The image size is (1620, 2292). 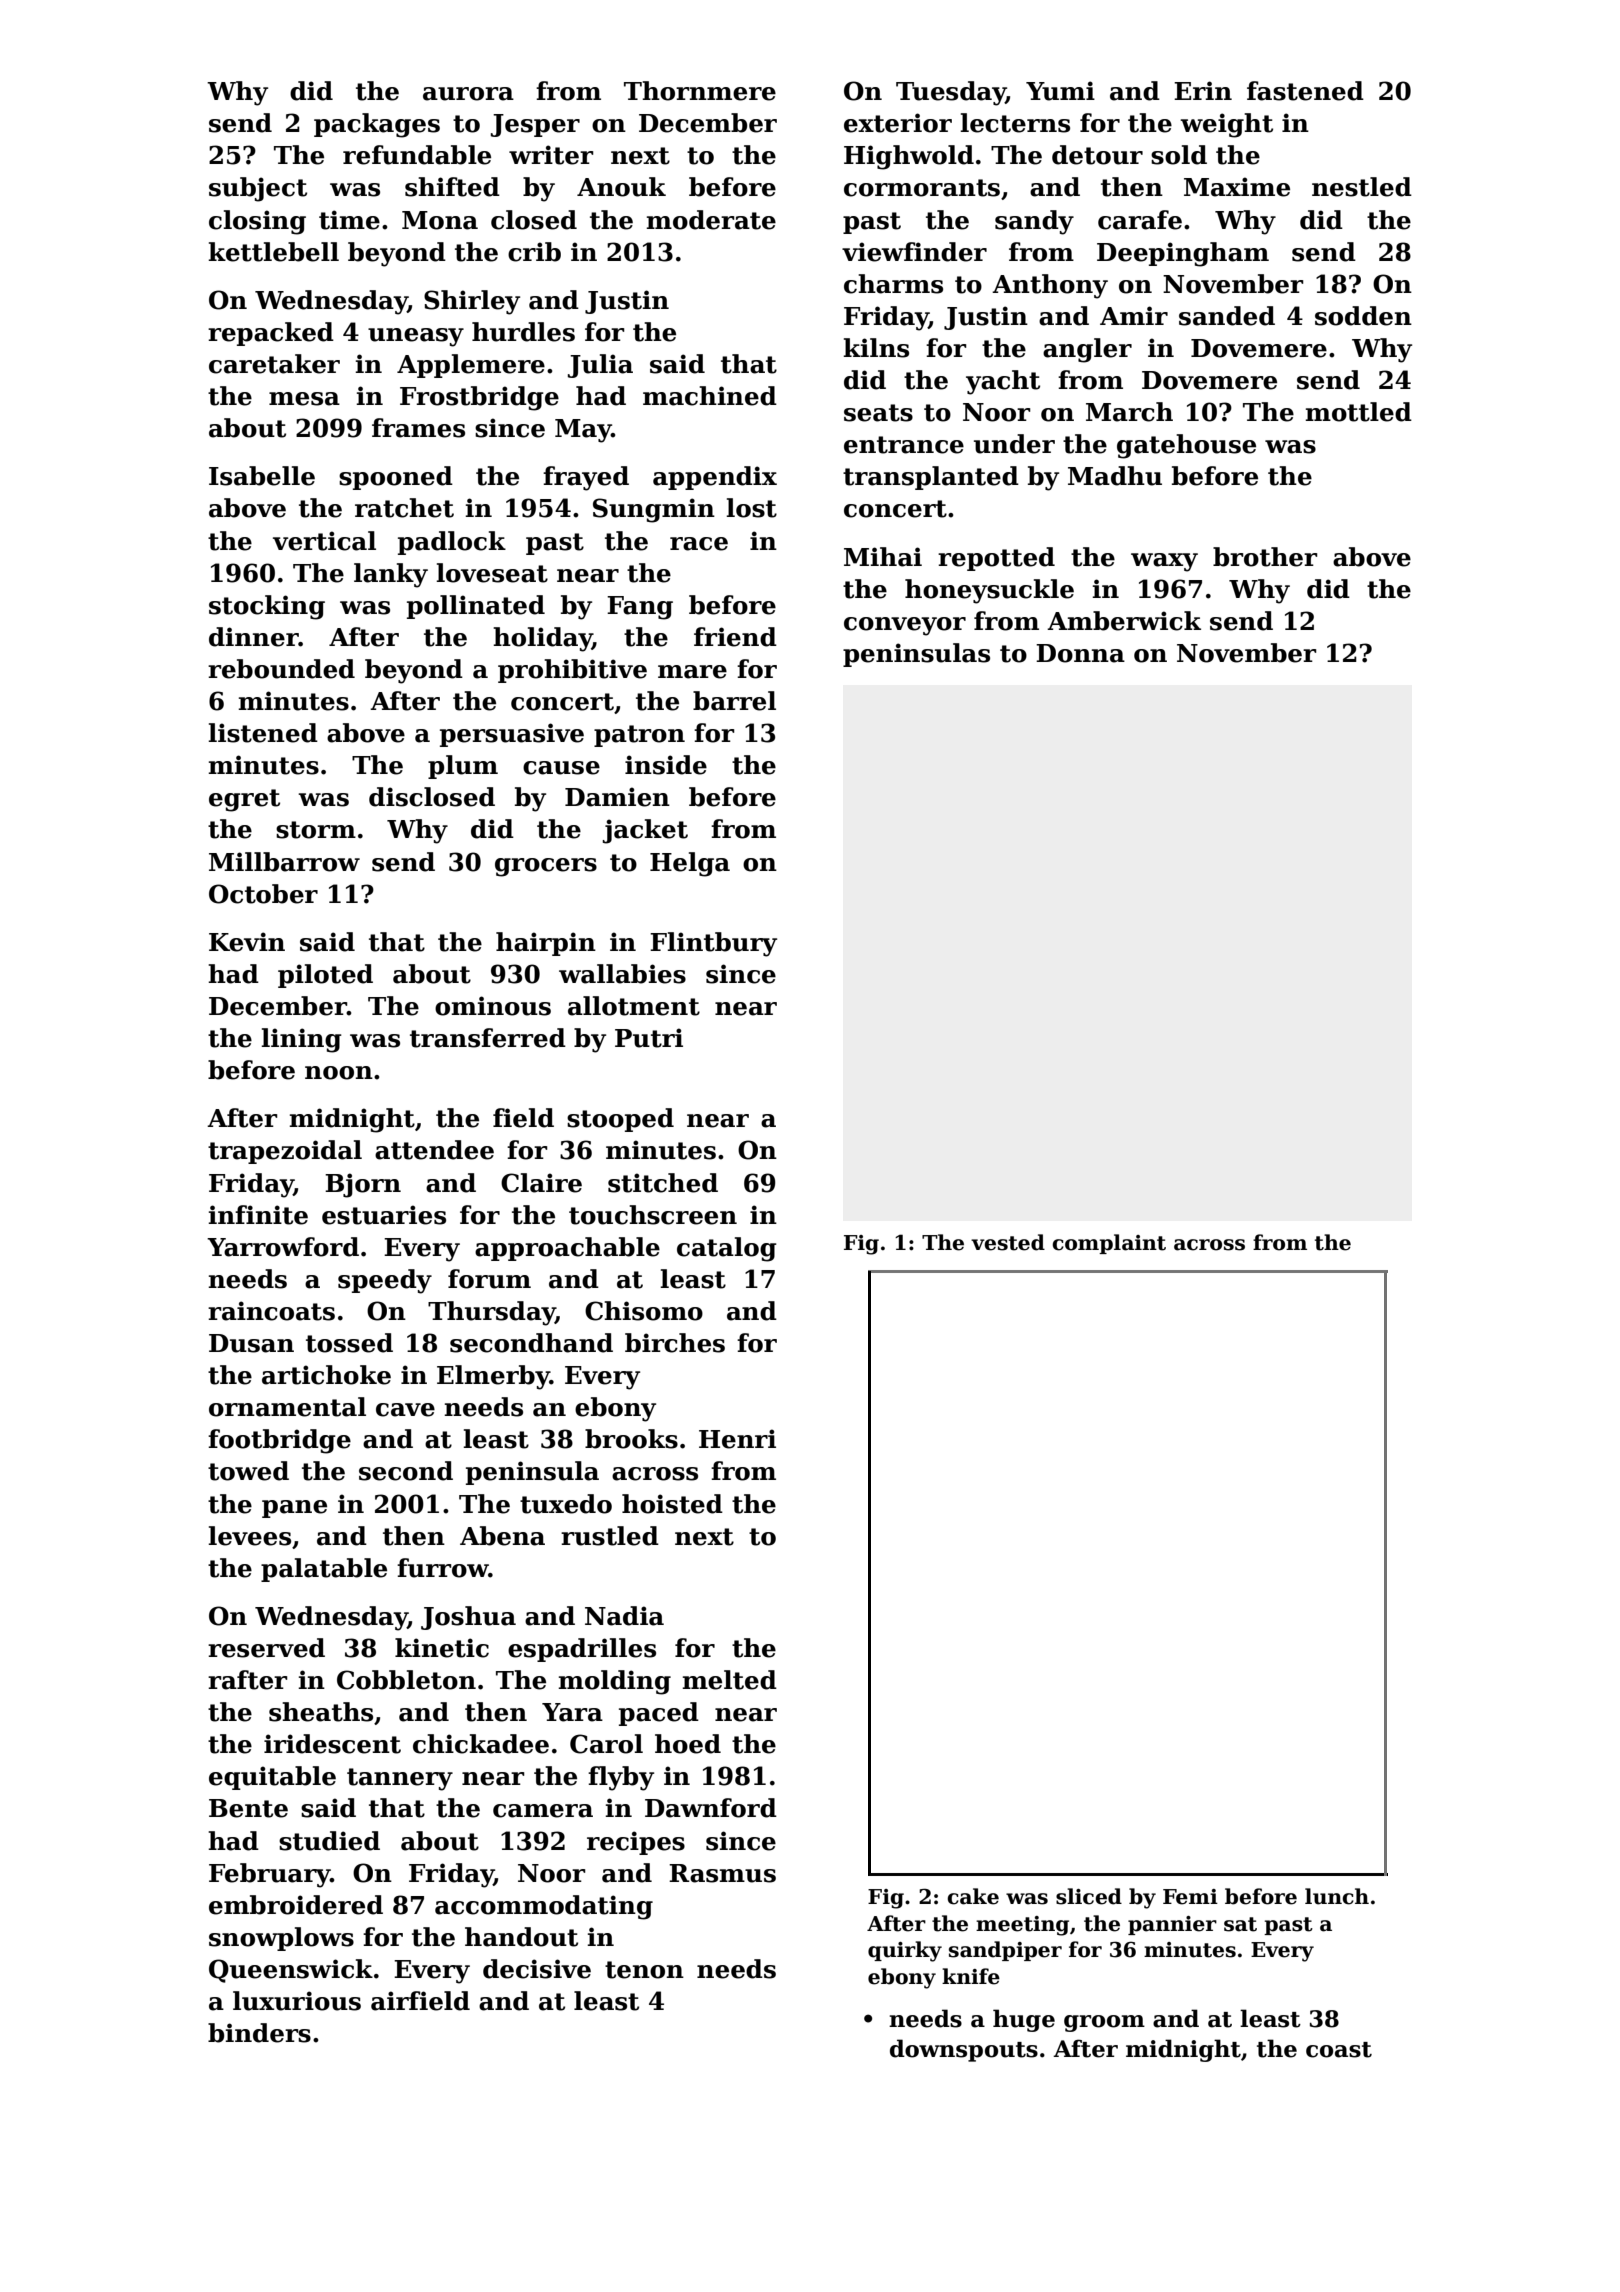 I want to click on lunch, so click(x=1337, y=1896).
